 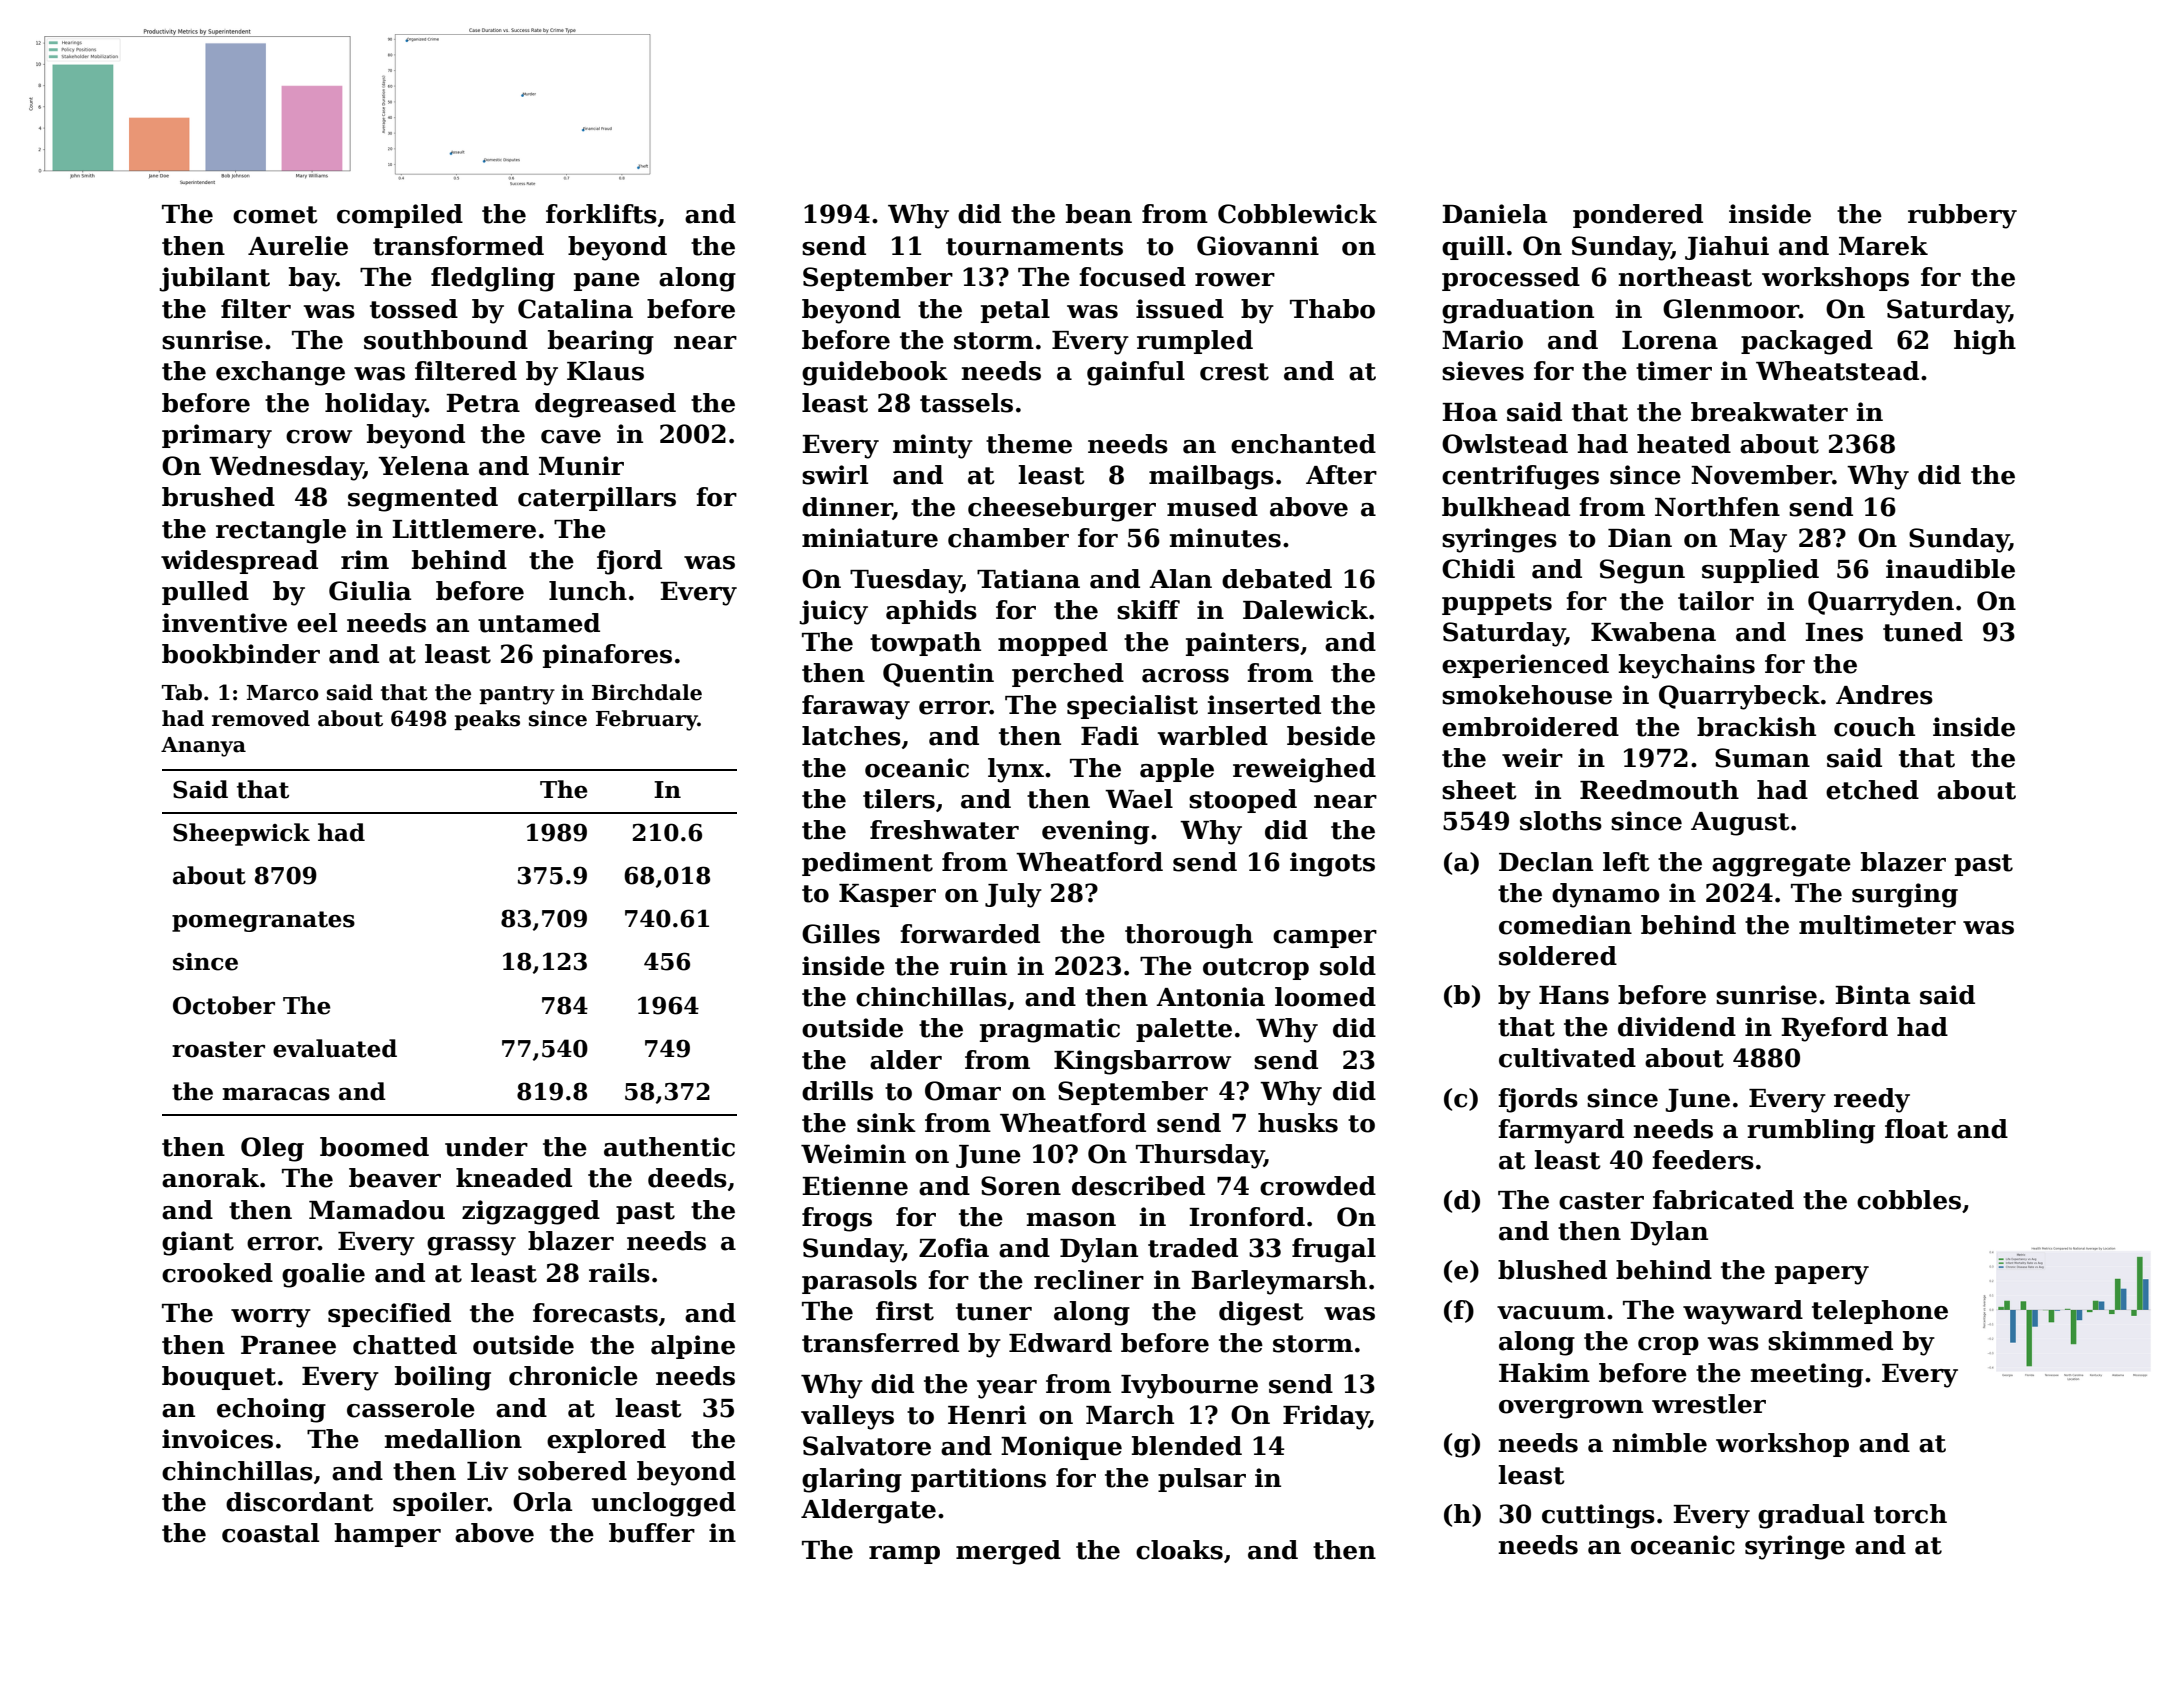 I want to click on bookbinder, so click(x=241, y=654).
